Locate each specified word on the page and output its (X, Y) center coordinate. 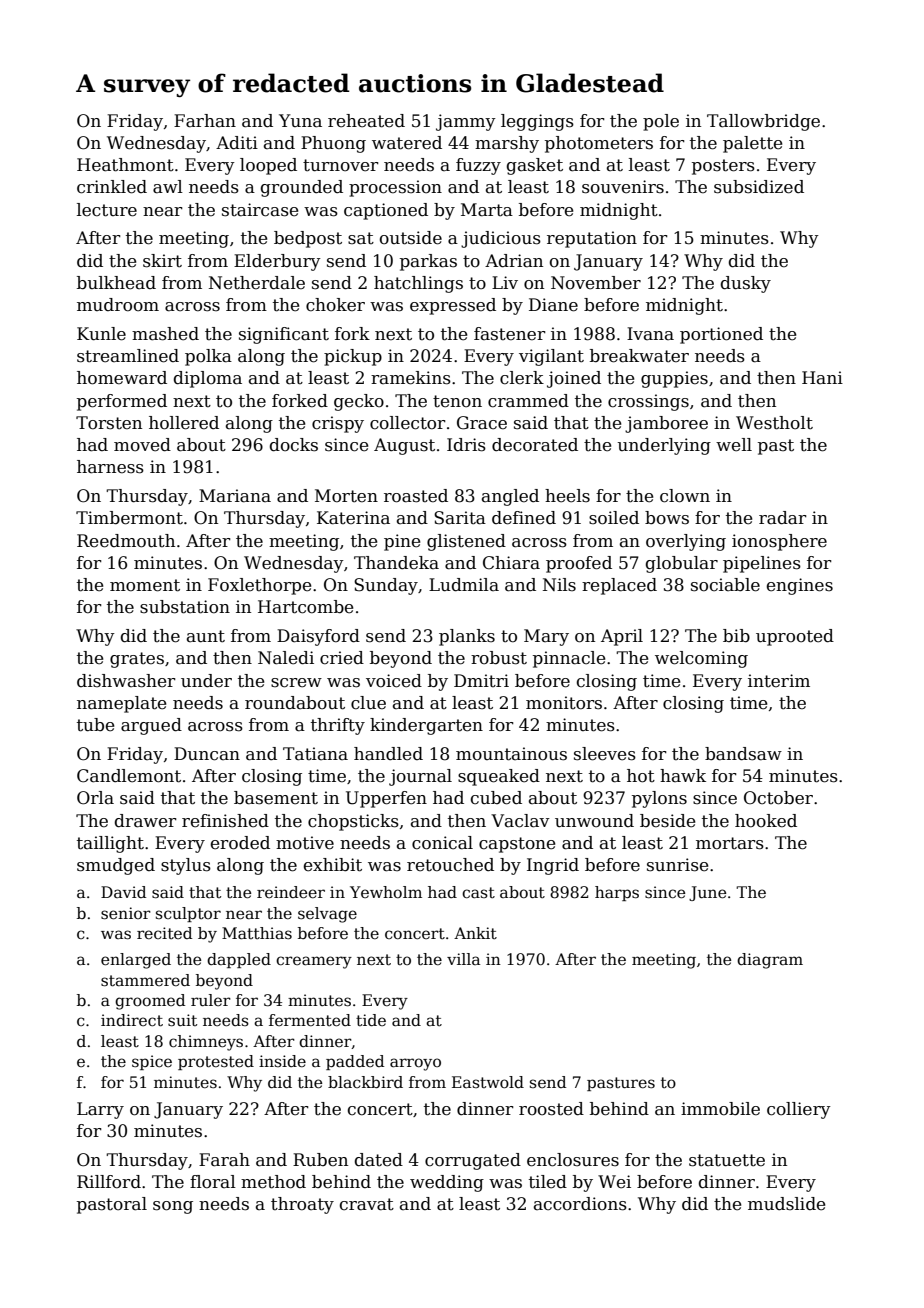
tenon (457, 401)
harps (617, 893)
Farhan (205, 121)
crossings (648, 402)
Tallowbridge (763, 122)
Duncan (207, 754)
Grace (482, 423)
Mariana (235, 496)
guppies (674, 379)
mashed (165, 334)
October (778, 798)
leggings (537, 122)
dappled (239, 960)
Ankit (475, 933)
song (173, 1207)
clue (368, 703)
